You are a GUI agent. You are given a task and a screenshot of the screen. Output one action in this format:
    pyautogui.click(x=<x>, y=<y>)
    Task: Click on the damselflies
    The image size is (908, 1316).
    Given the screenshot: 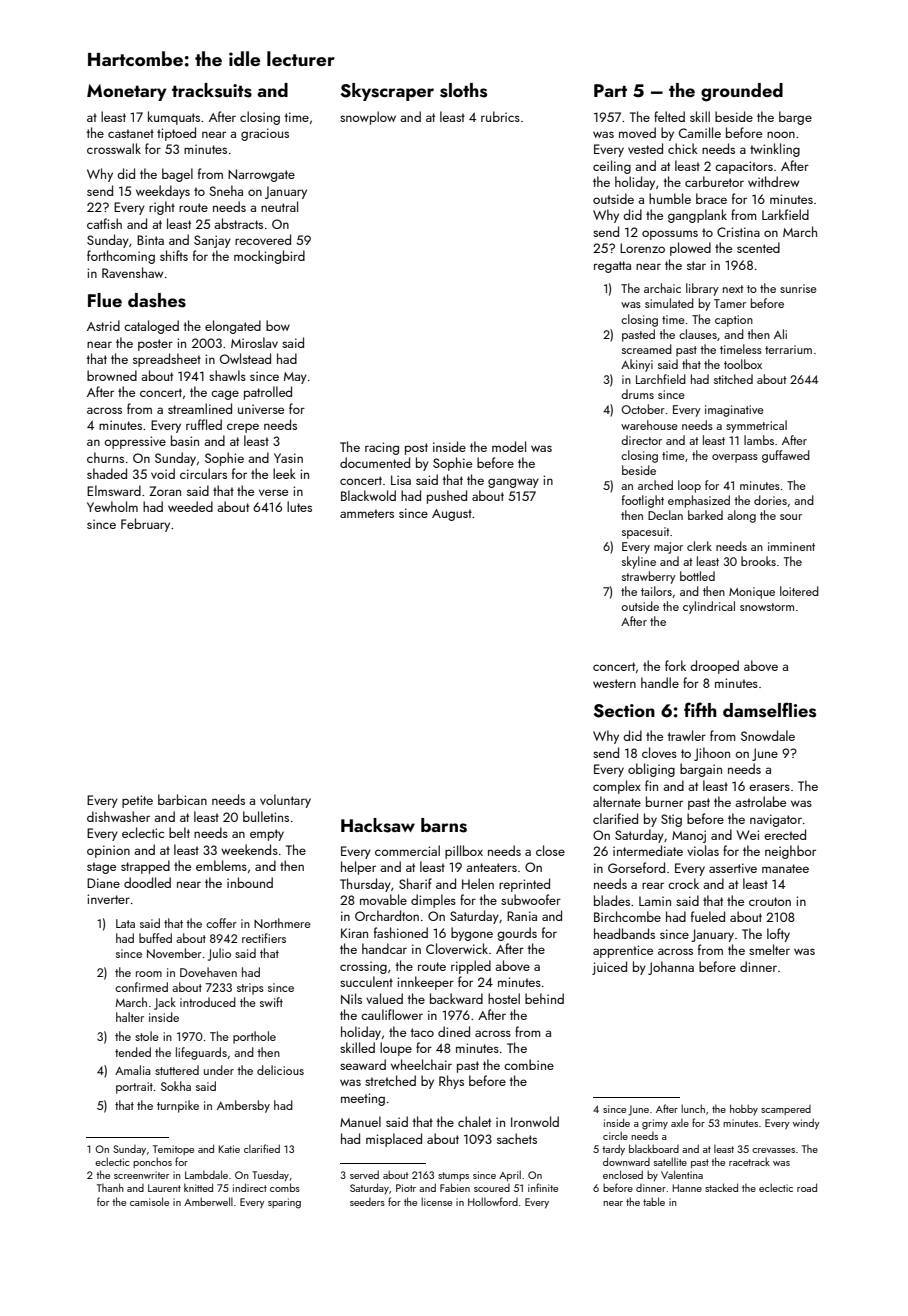 What is the action you would take?
    pyautogui.click(x=769, y=710)
